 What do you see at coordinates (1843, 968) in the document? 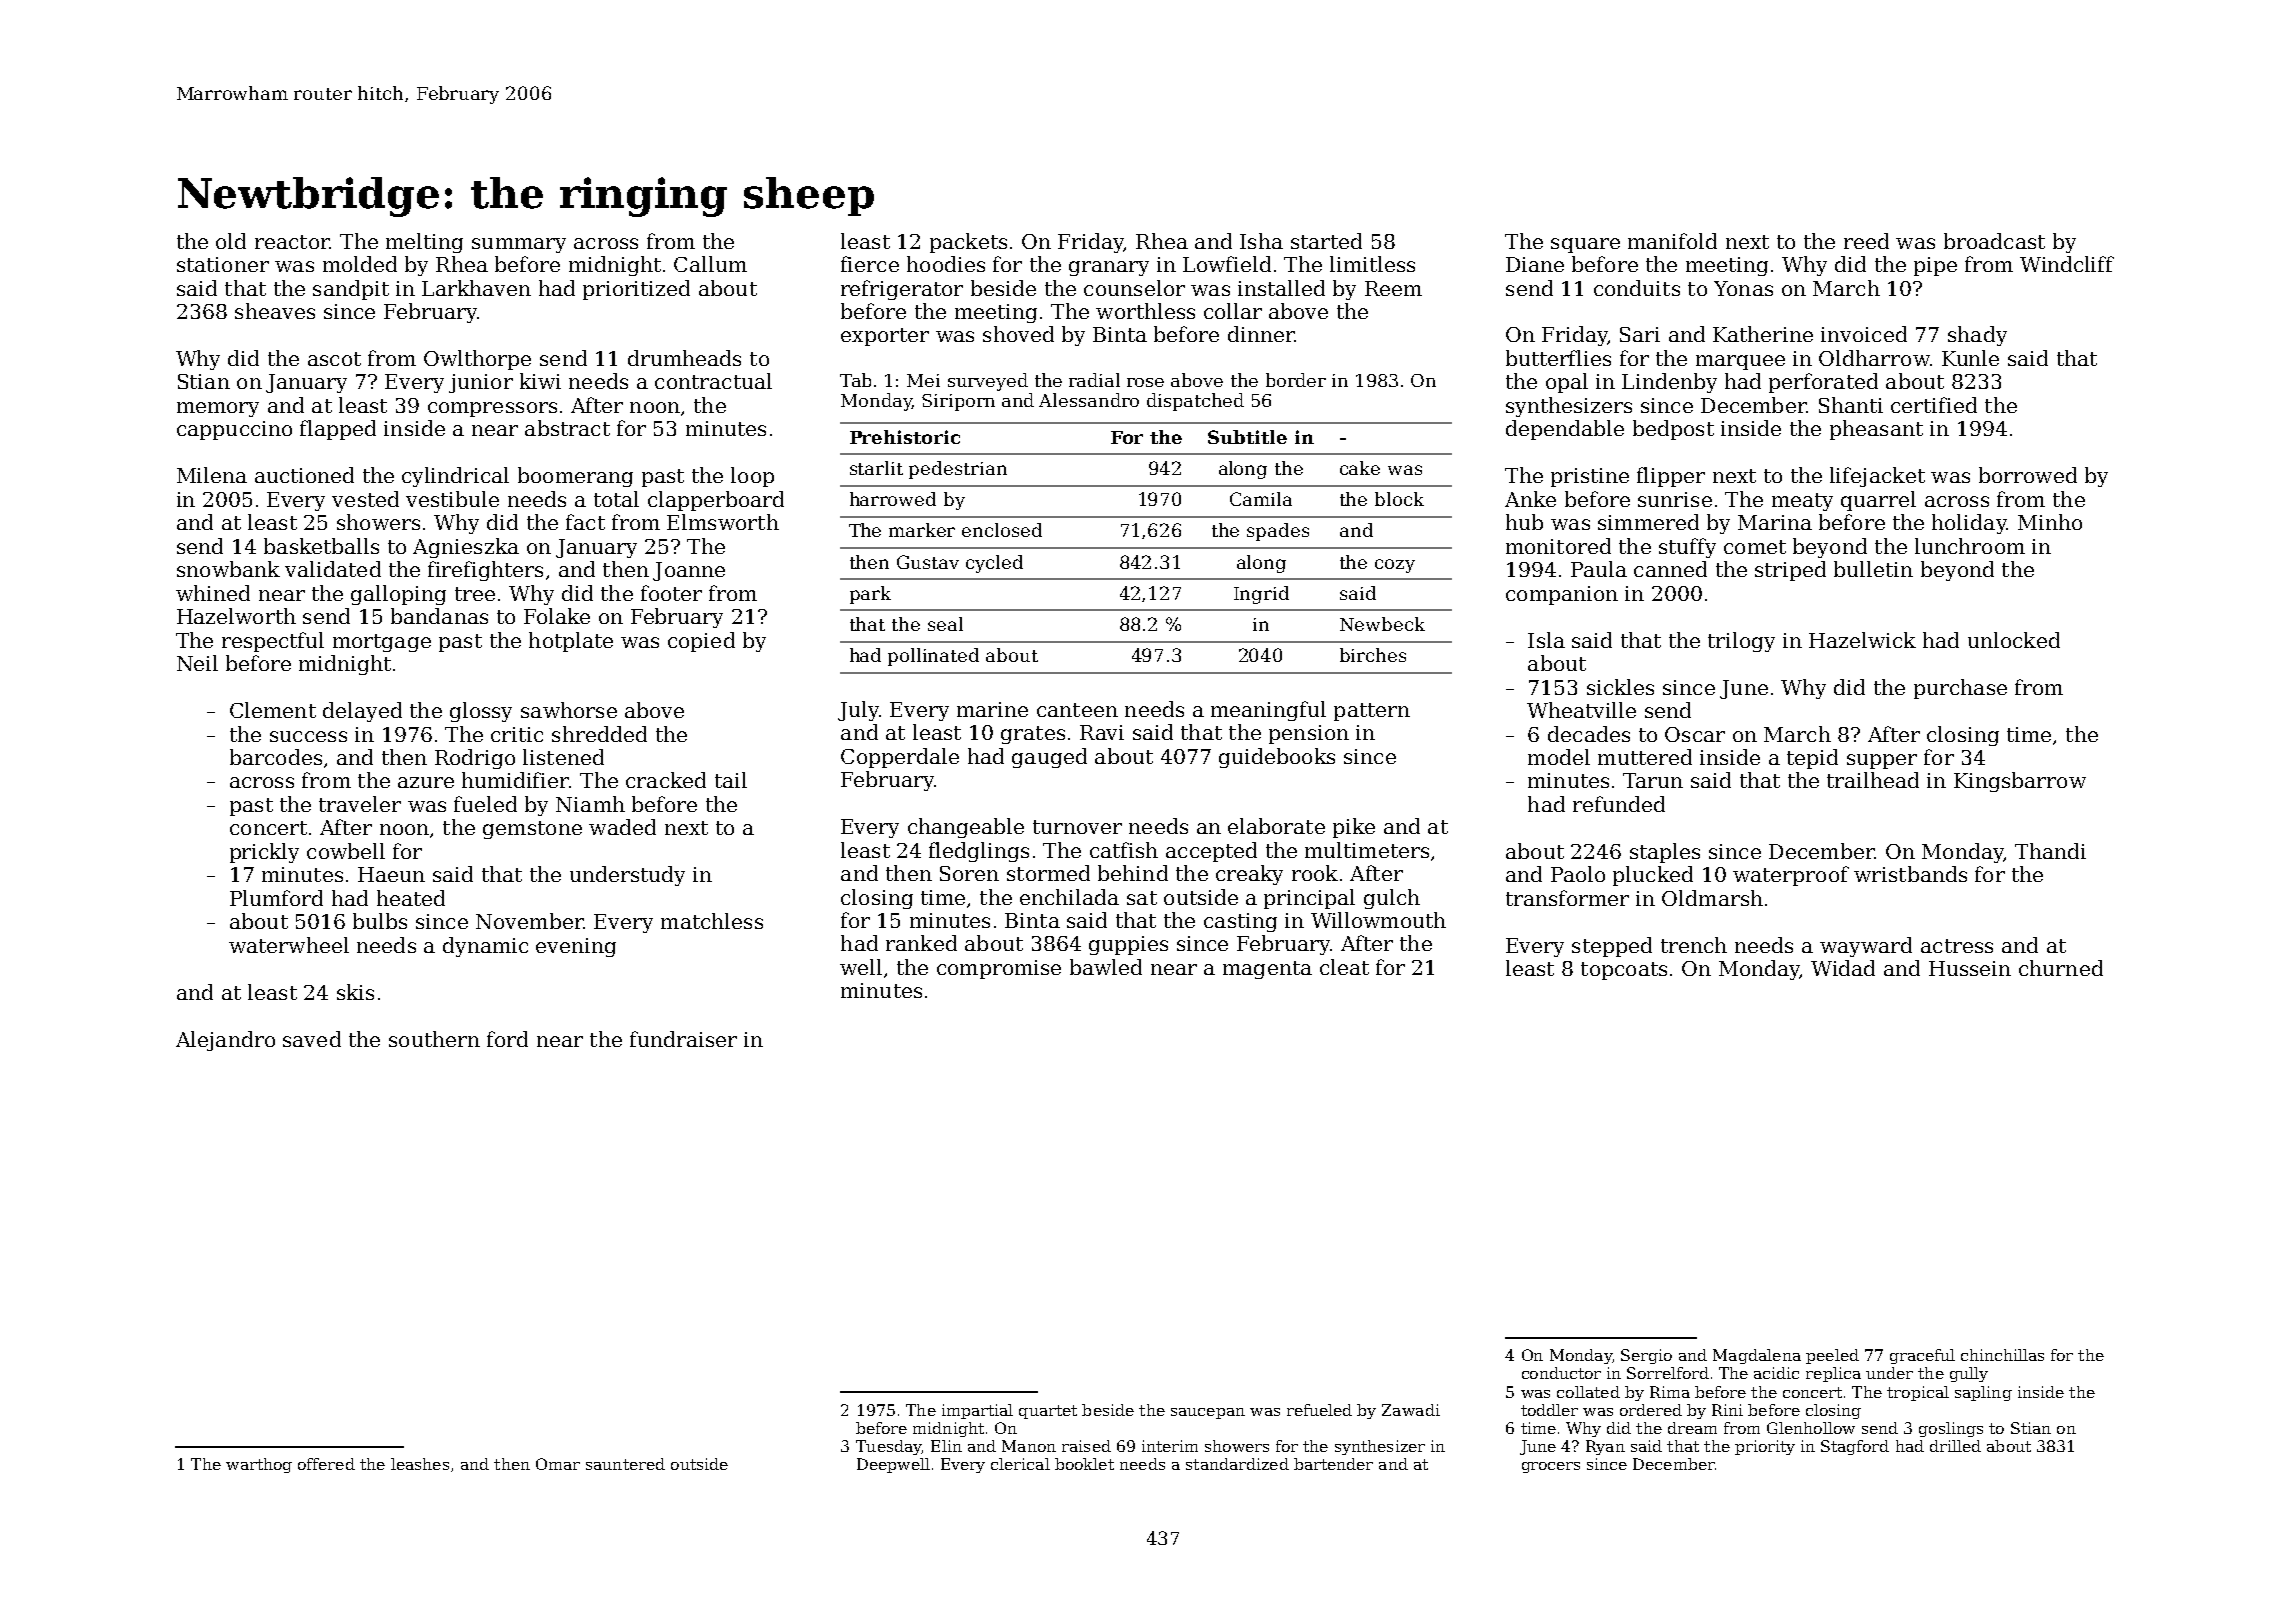
I see `Widad` at bounding box center [1843, 968].
